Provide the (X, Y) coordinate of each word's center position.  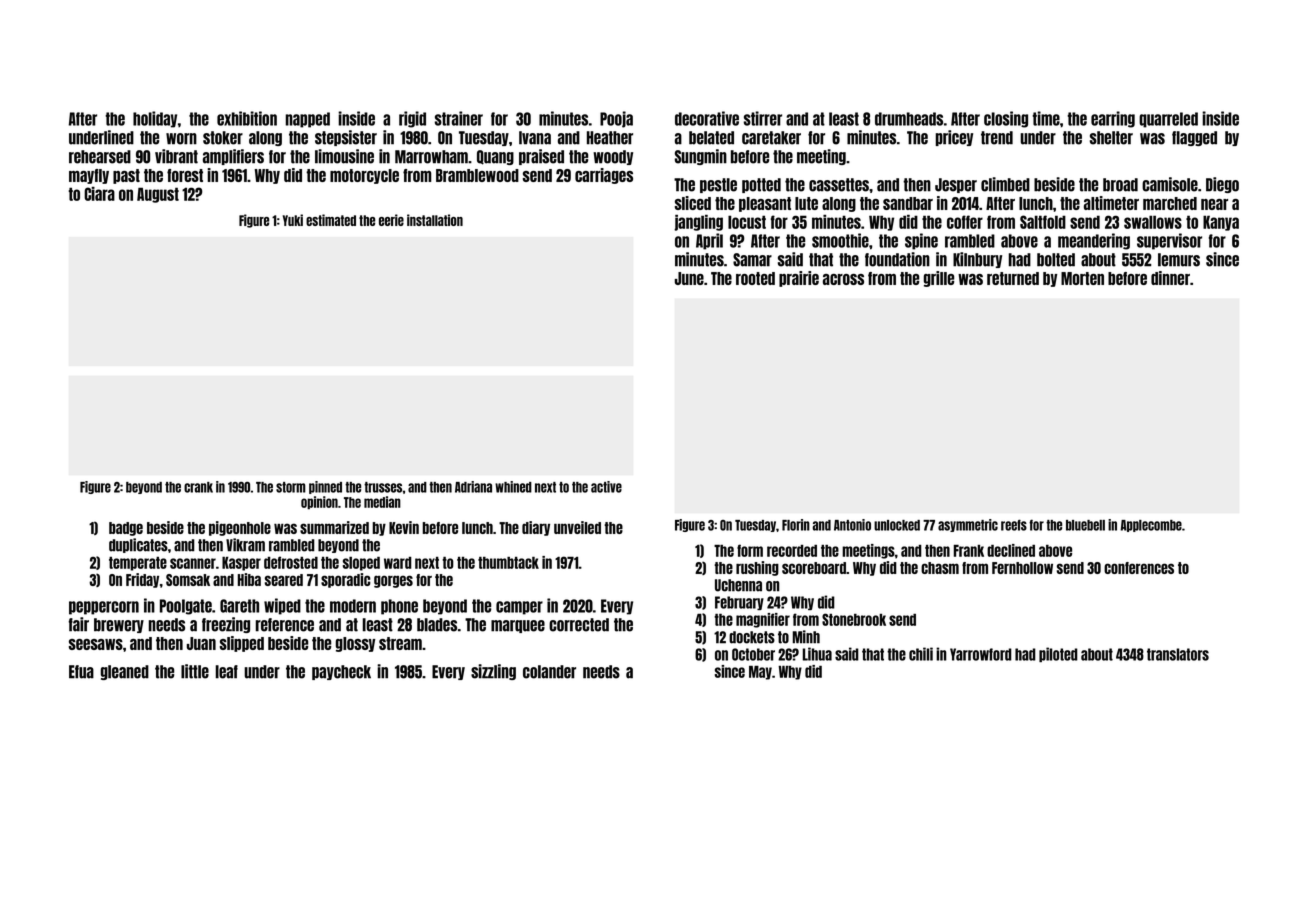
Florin (796, 525)
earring (1113, 119)
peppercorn (104, 608)
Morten (1082, 278)
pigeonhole (240, 528)
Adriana (473, 487)
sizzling (493, 672)
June (689, 278)
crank (198, 487)
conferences (1139, 568)
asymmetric (968, 525)
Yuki (293, 220)
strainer (459, 118)
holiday (155, 119)
